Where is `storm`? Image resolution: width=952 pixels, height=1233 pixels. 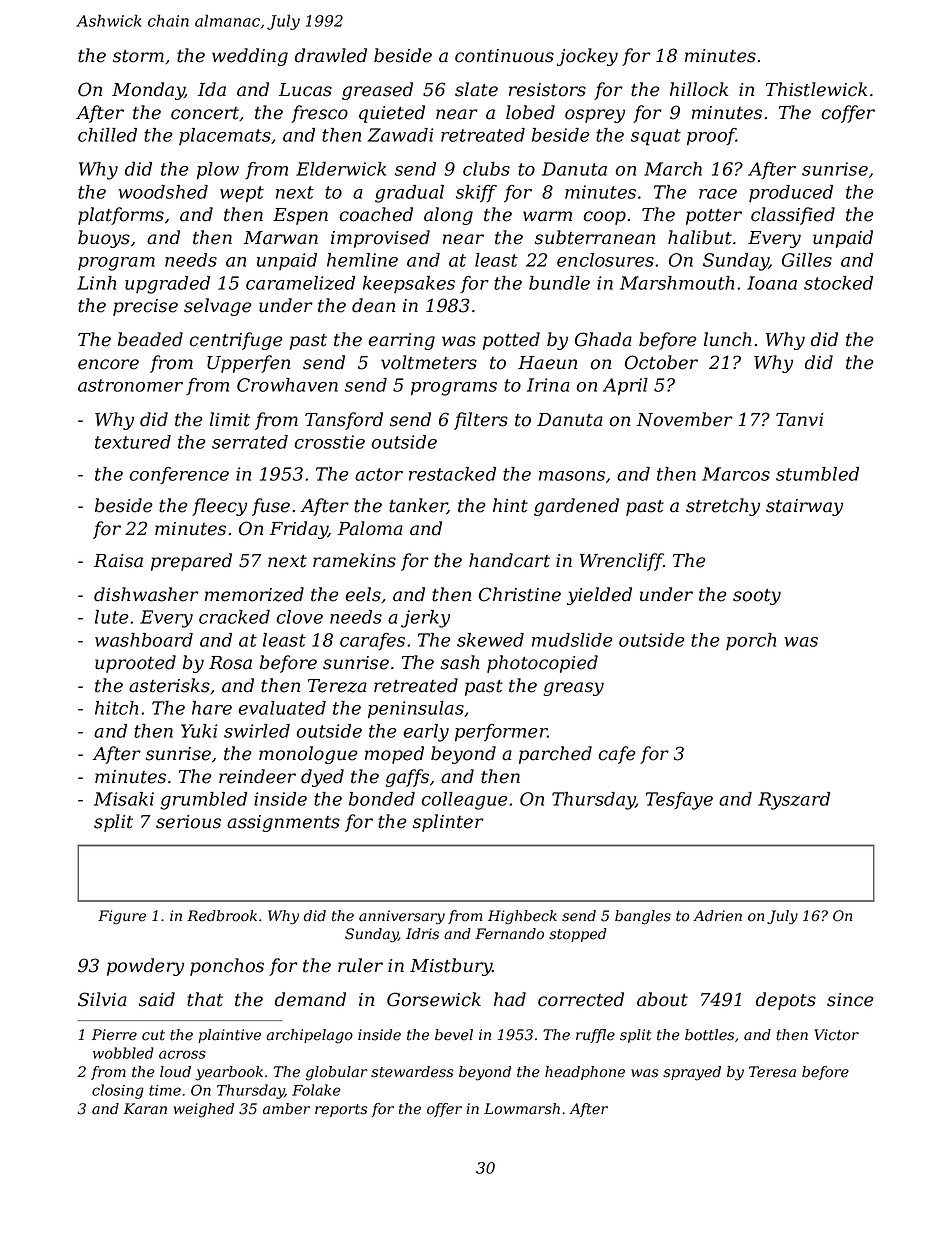
storm is located at coordinates (138, 56).
